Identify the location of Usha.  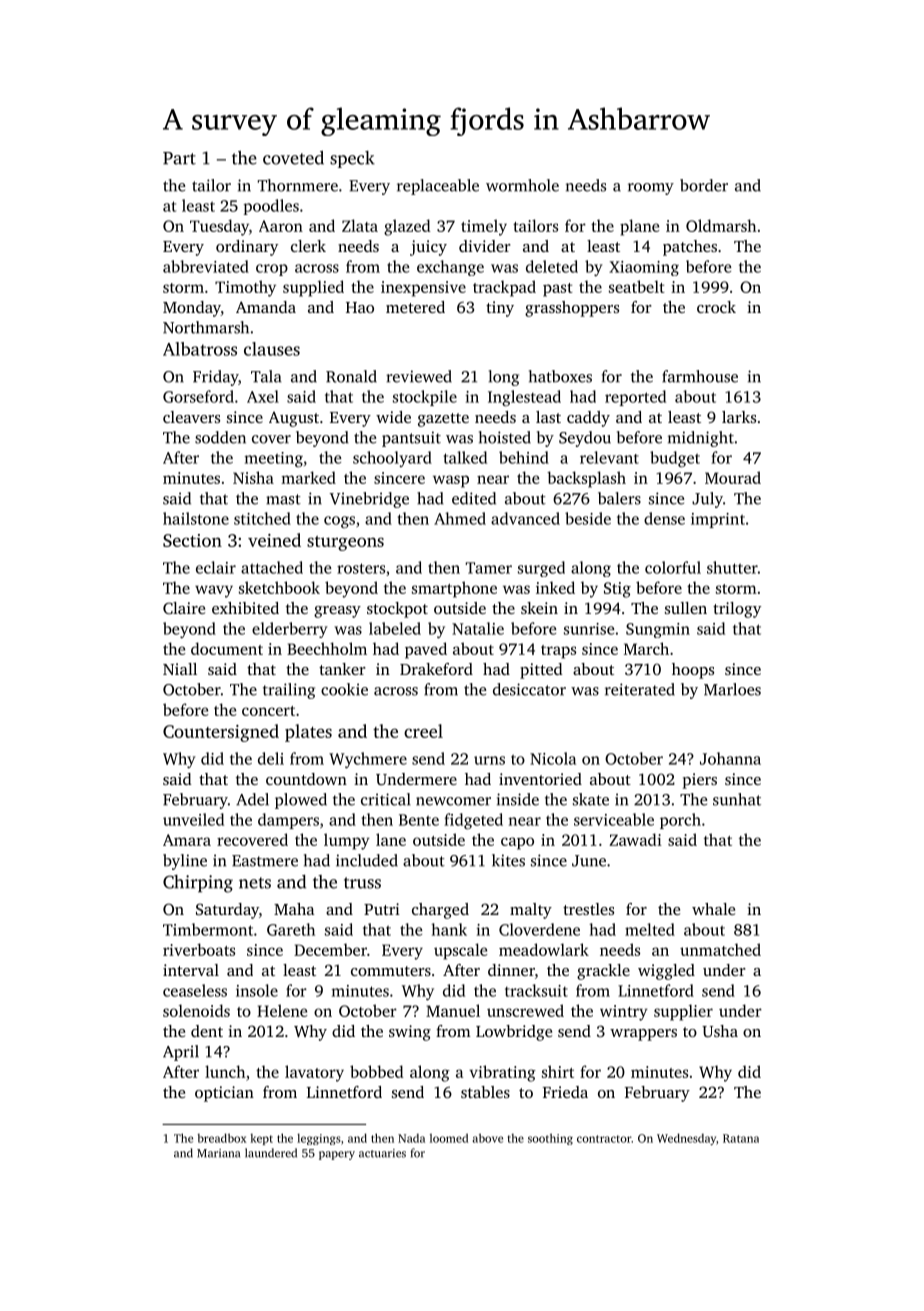
(720, 1031).
